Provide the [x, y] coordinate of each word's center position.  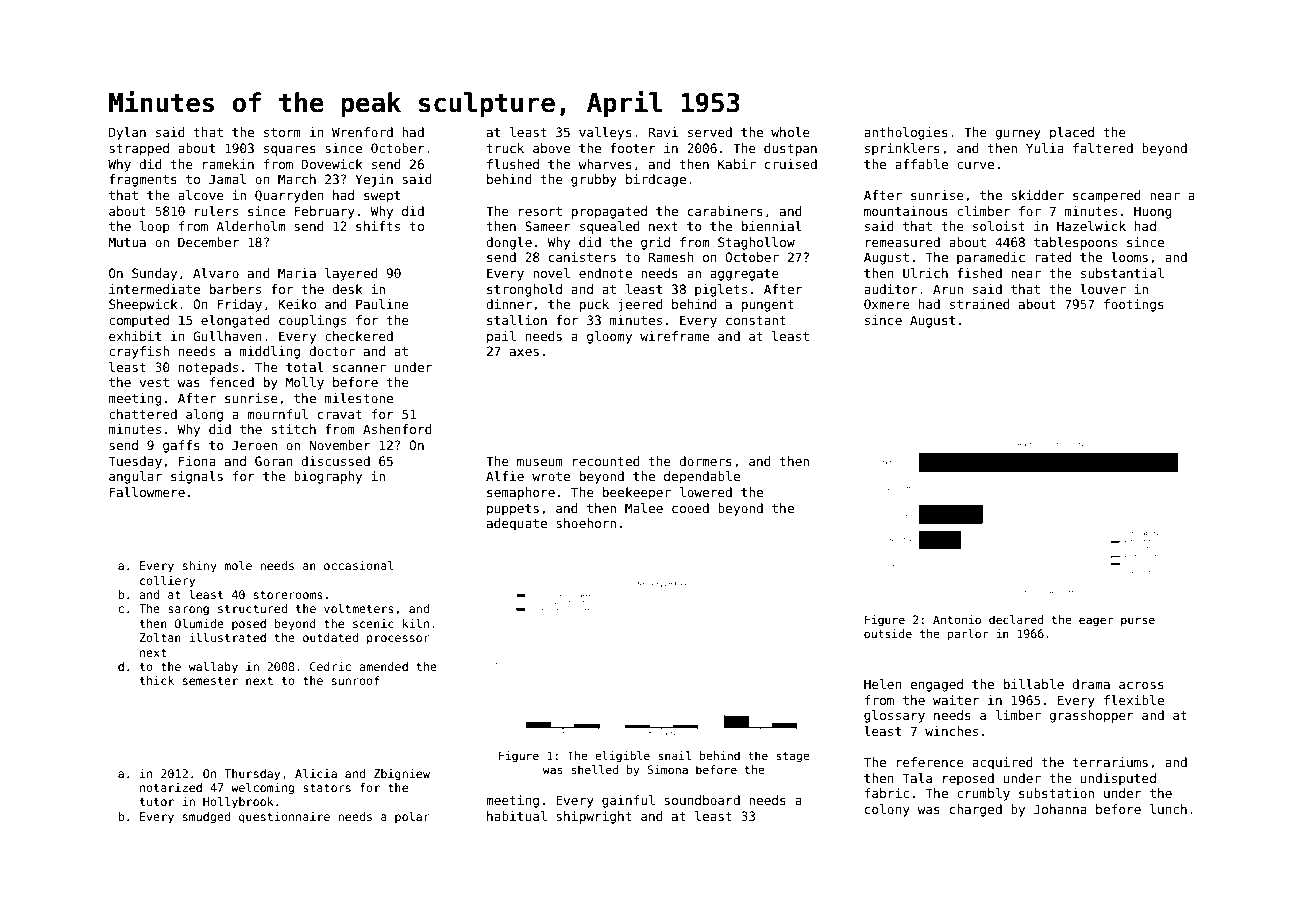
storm [282, 132]
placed [1072, 133]
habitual [517, 816]
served [710, 132]
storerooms [288, 595]
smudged [206, 818]
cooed [690, 508]
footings [1134, 305]
